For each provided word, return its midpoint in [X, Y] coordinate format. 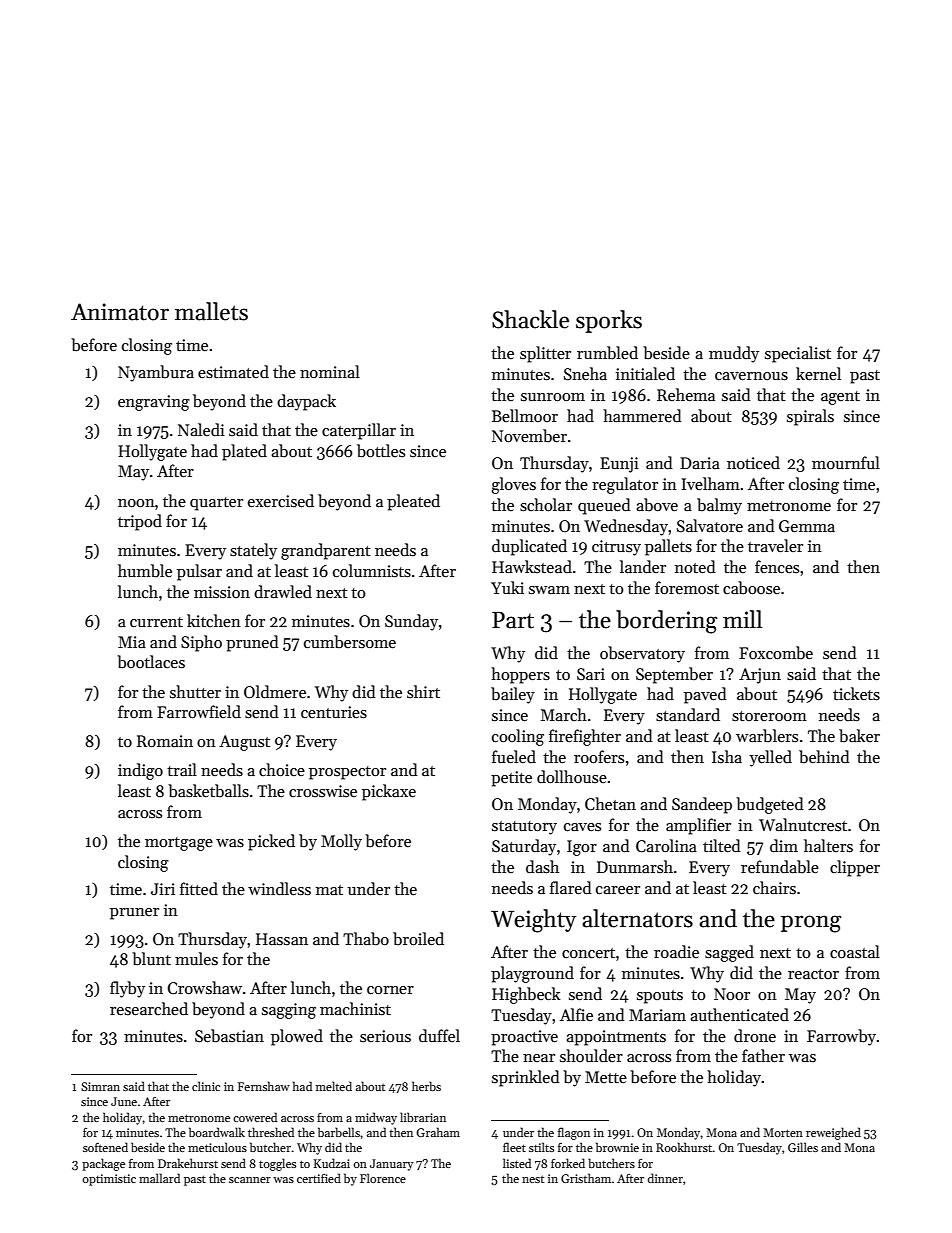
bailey [513, 695]
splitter [545, 354]
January [392, 1165]
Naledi [201, 429]
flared [571, 887]
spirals [810, 417]
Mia [132, 642]
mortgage [179, 844]
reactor [813, 974]
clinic [206, 1086]
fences [777, 566]
